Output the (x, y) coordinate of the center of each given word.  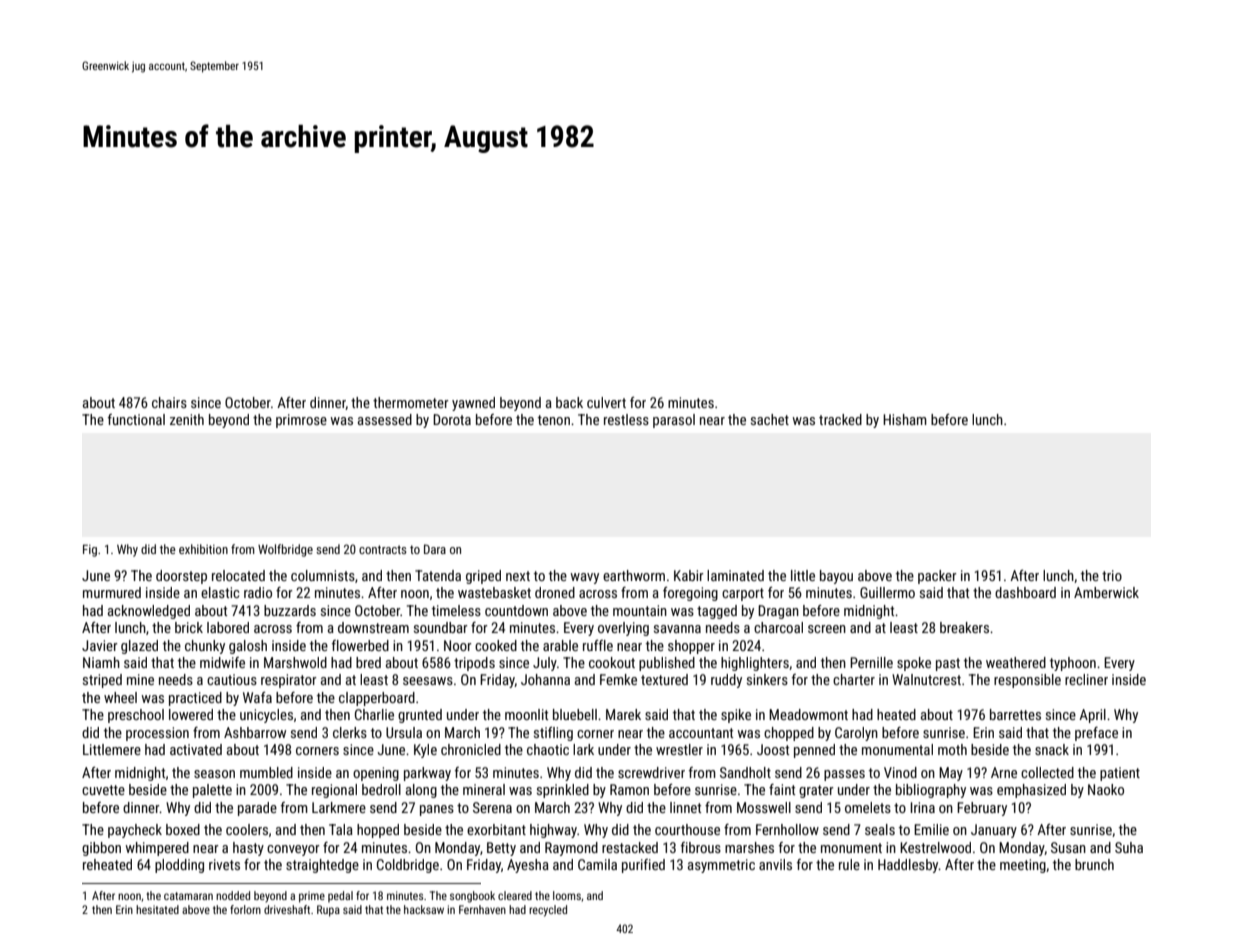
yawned (473, 404)
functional (136, 419)
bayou (836, 577)
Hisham (905, 419)
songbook (472, 897)
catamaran (188, 896)
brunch (1094, 864)
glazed (139, 647)
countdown (516, 610)
